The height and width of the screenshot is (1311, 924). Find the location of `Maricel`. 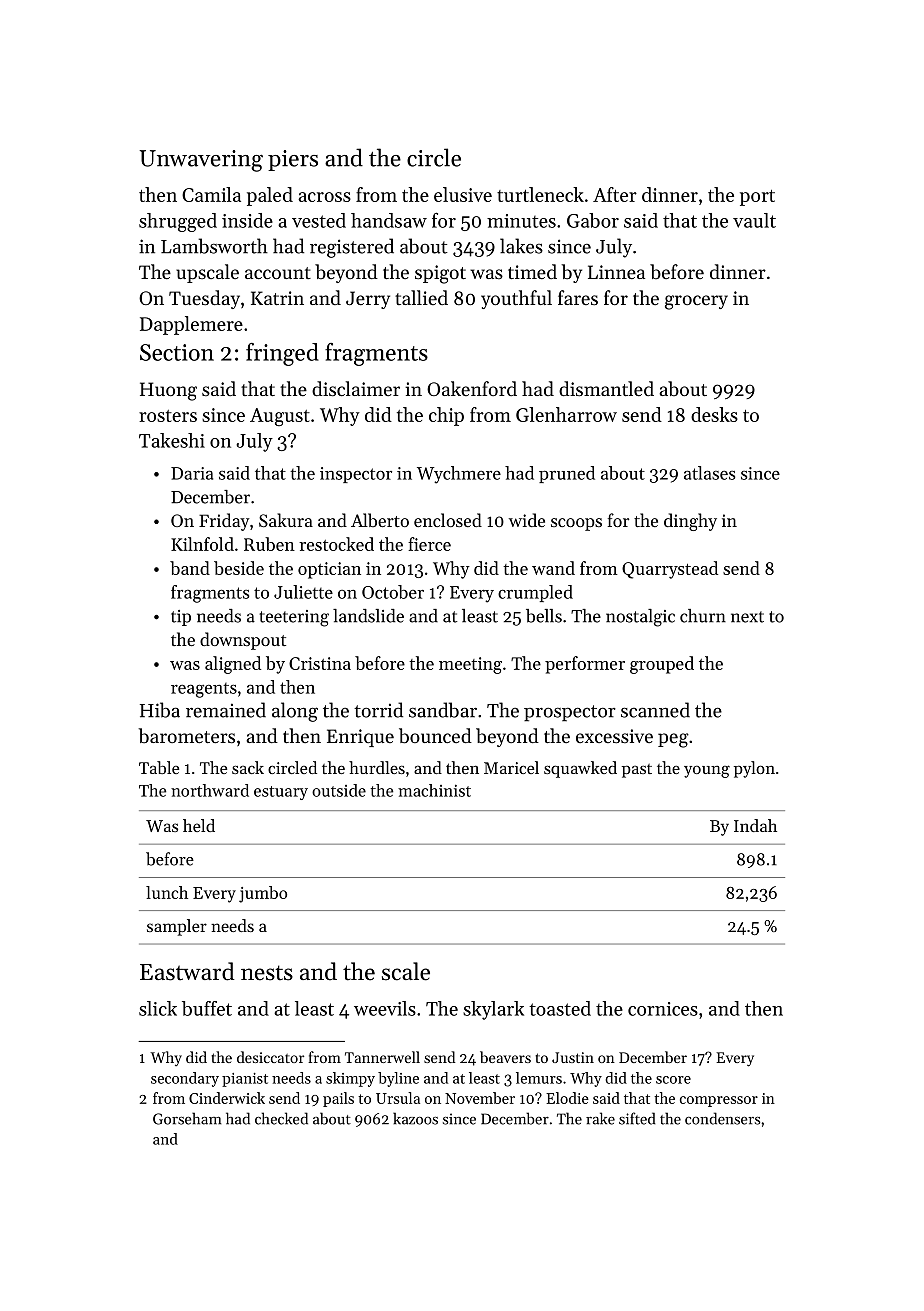

Maricel is located at coordinates (511, 767).
